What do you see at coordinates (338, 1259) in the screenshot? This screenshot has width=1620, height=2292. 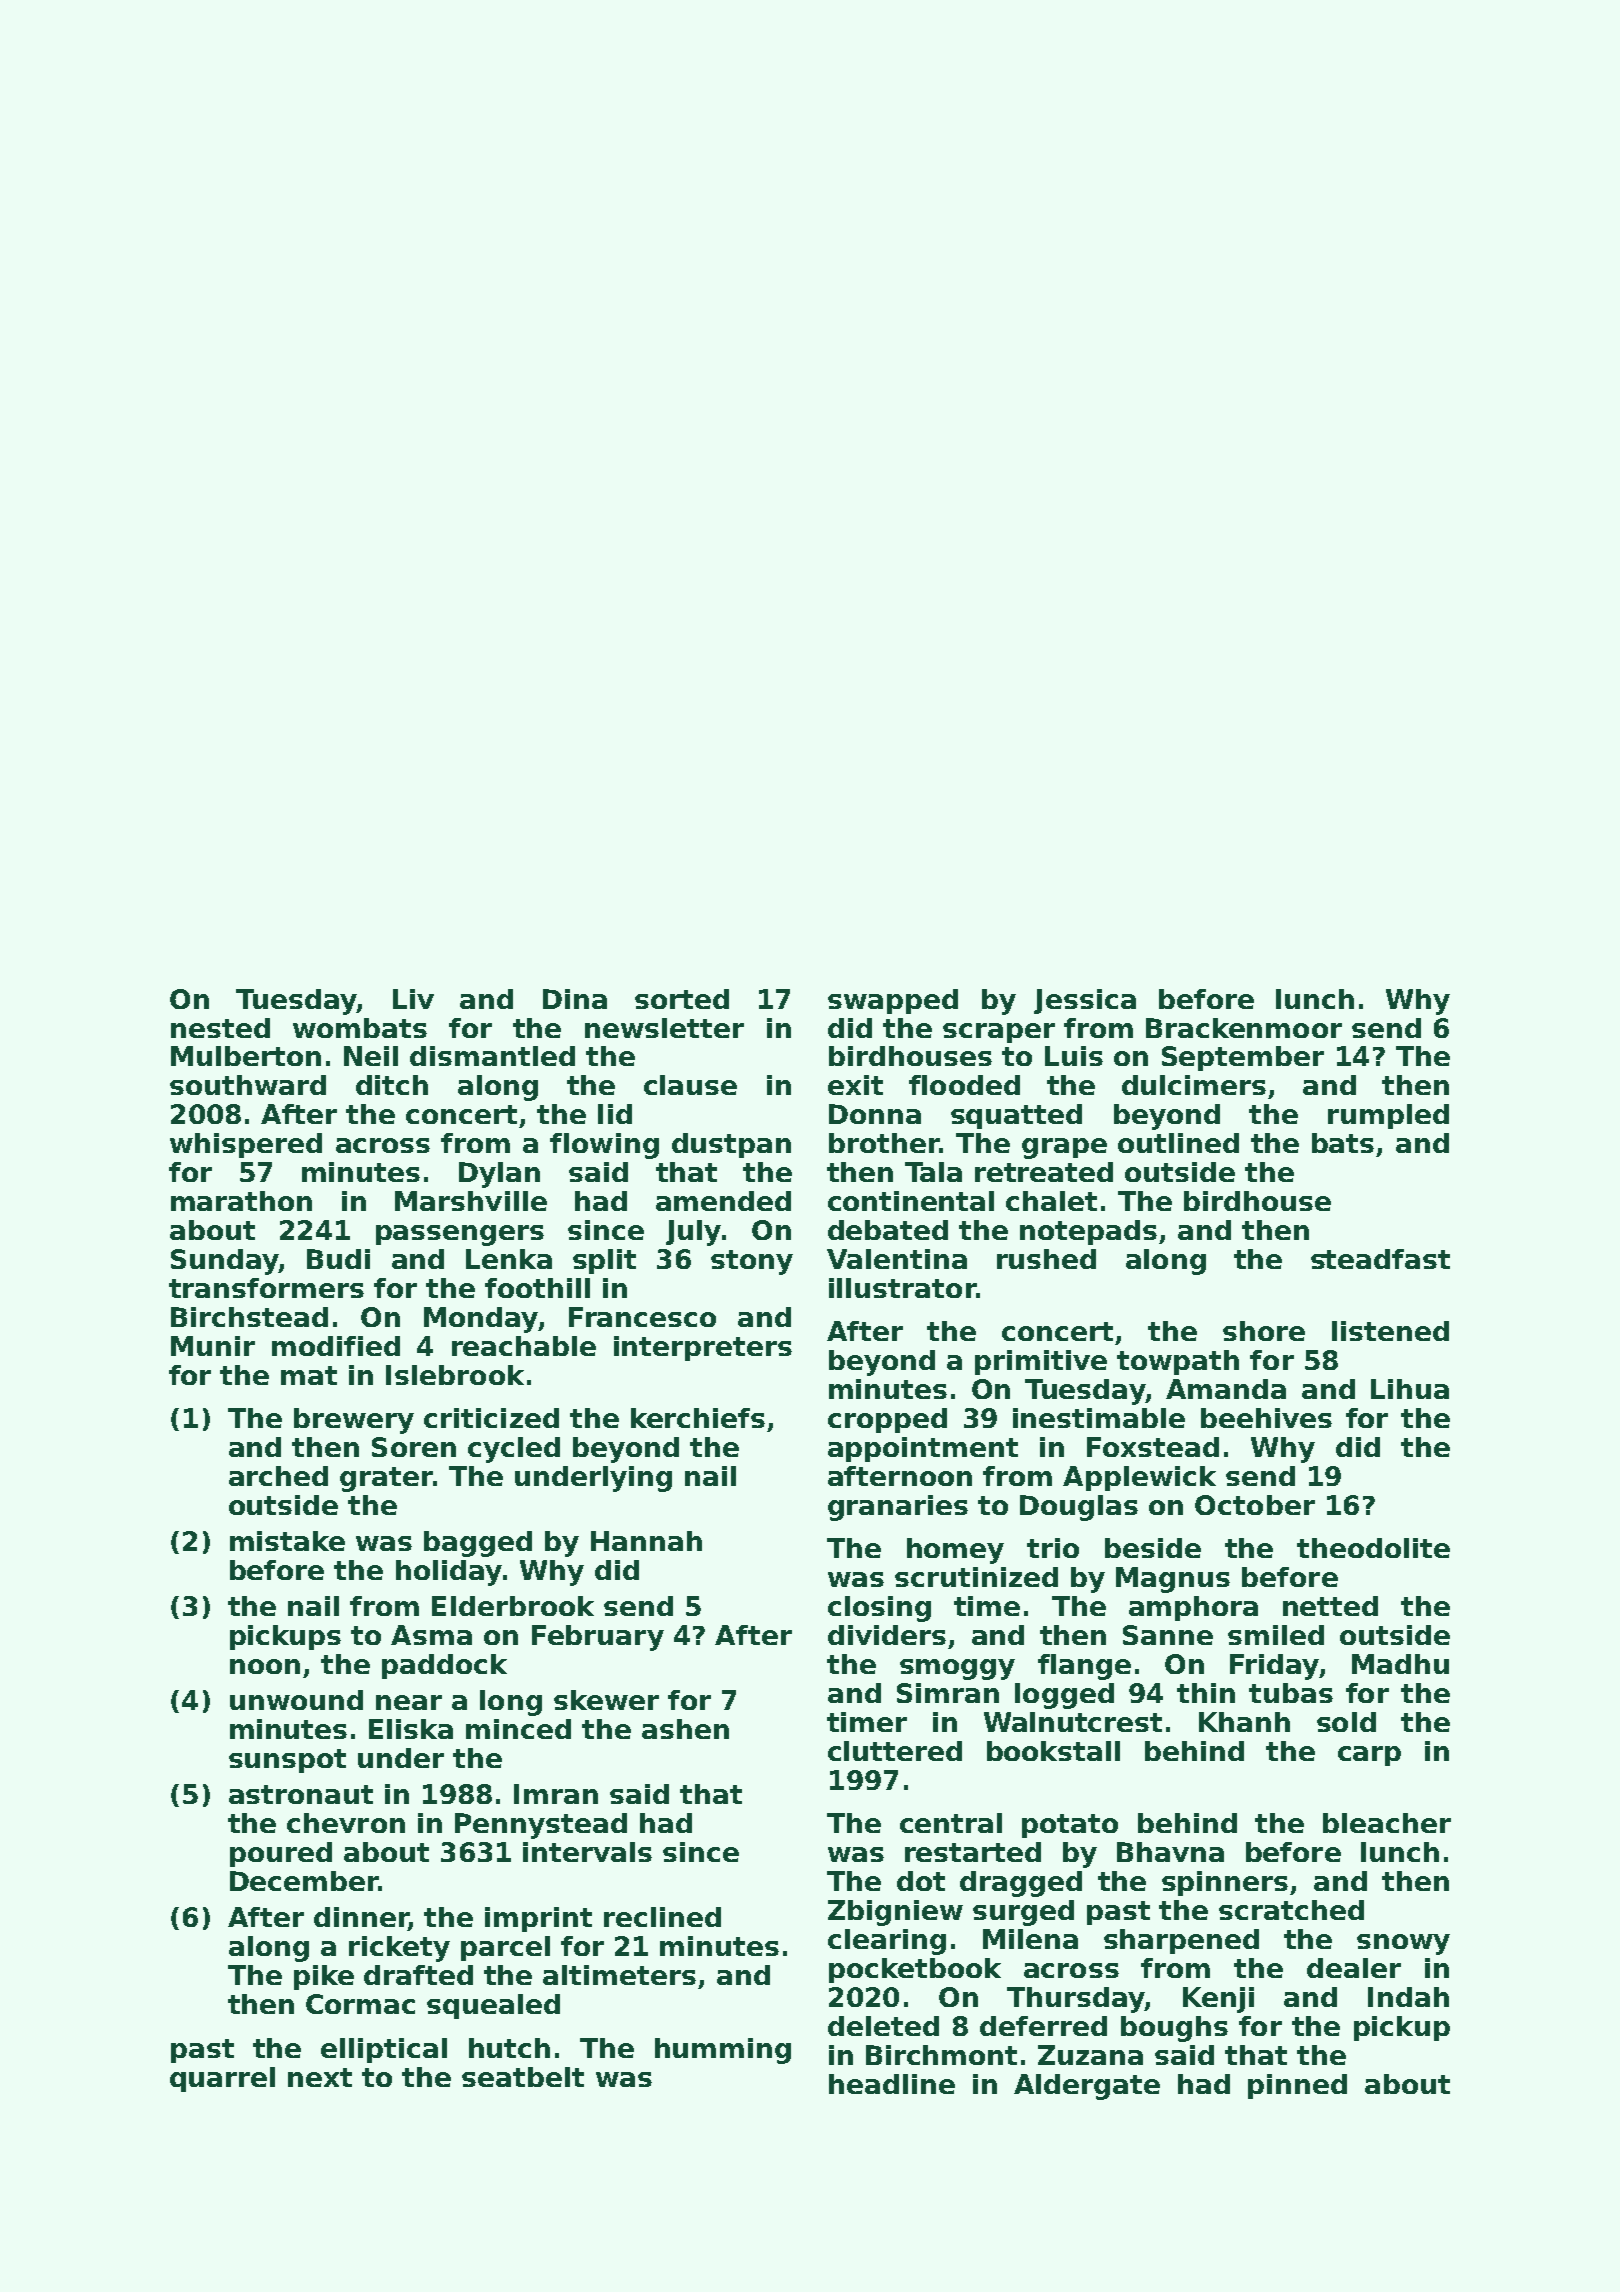 I see `Budi` at bounding box center [338, 1259].
